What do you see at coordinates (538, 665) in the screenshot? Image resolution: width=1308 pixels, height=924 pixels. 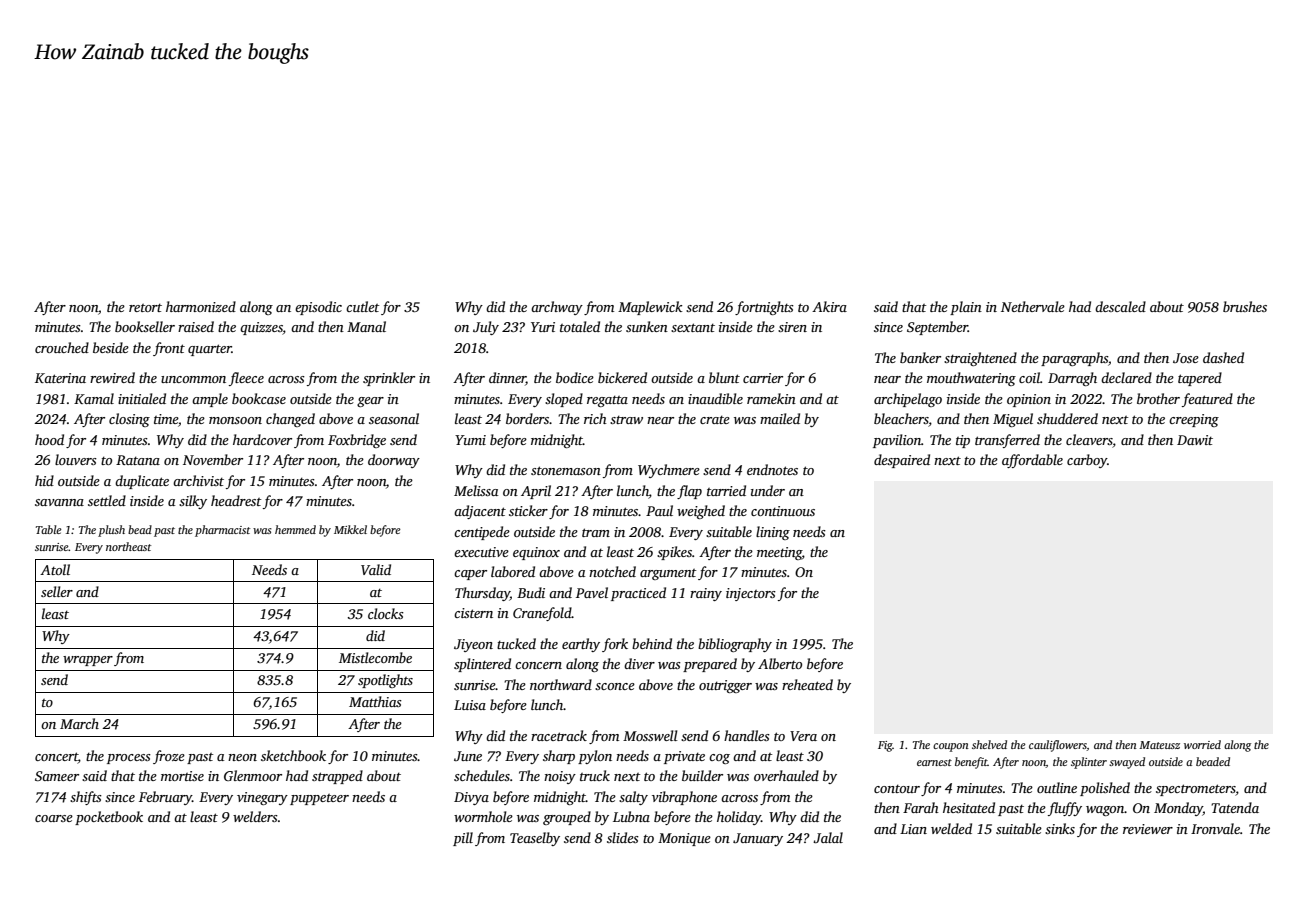 I see `concern` at bounding box center [538, 665].
